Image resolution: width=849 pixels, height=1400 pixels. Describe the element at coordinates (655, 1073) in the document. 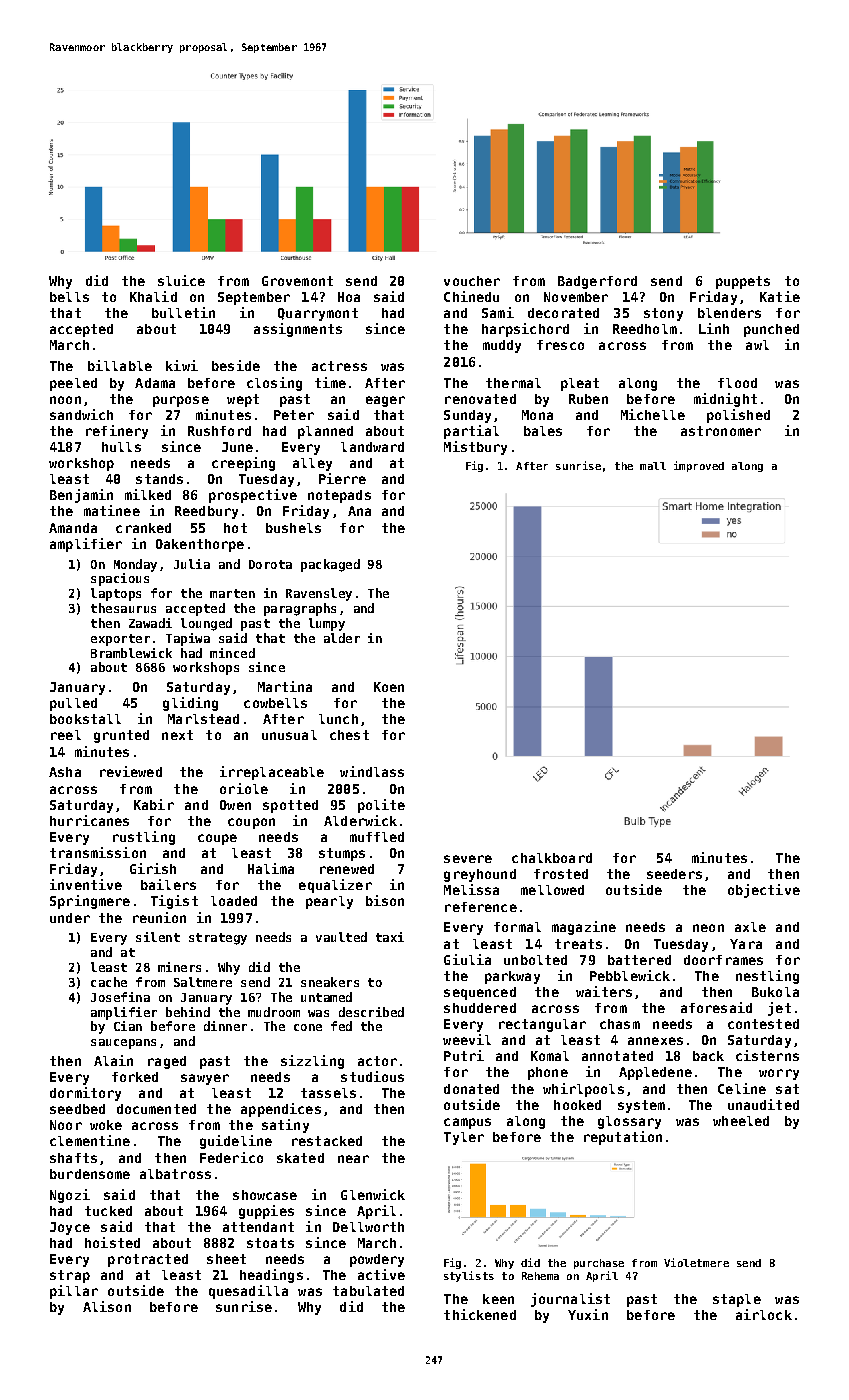

I see `Appledene` at that location.
